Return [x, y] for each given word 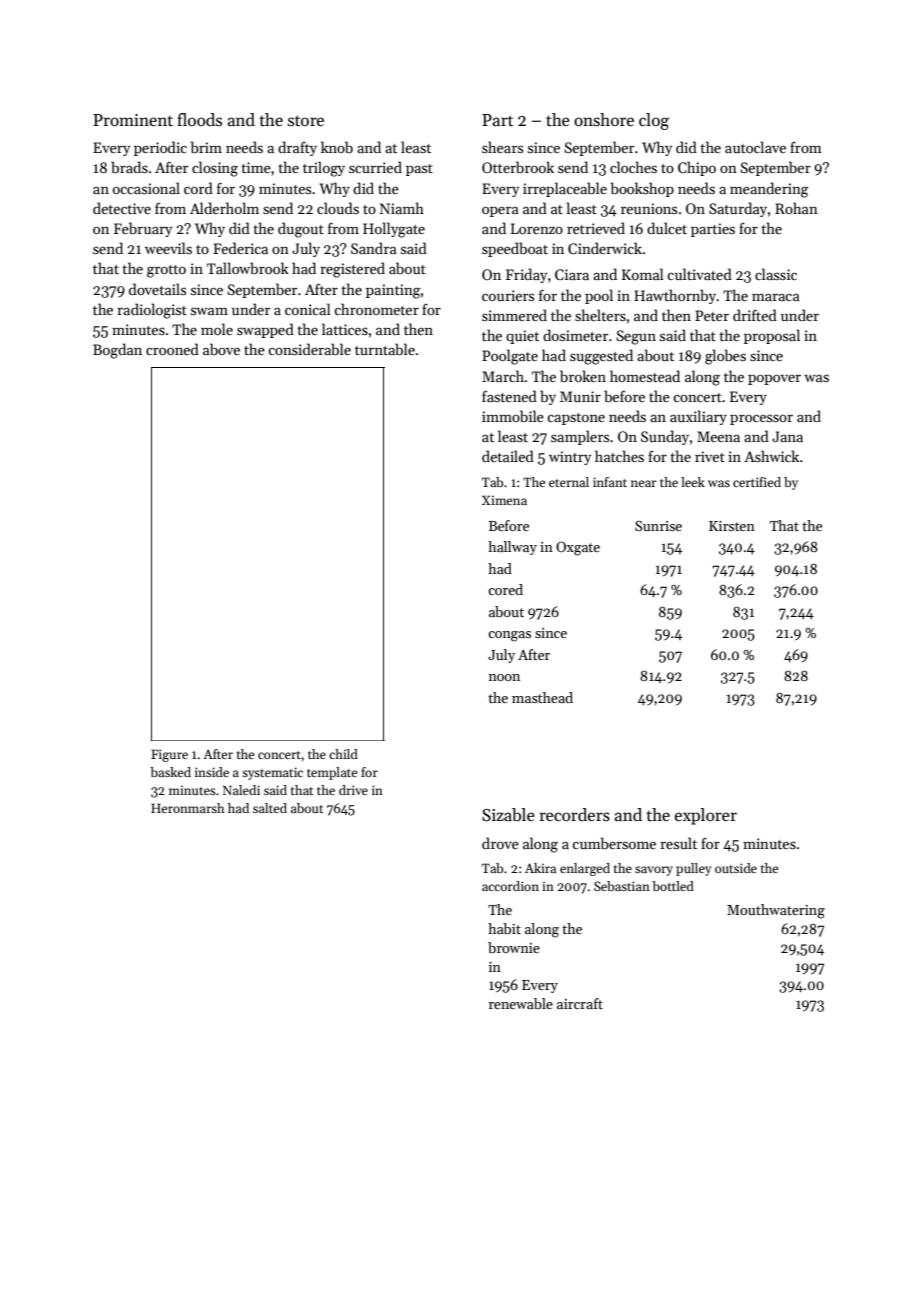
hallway [512, 548]
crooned [172, 349]
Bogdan [117, 351]
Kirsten [732, 526]
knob [337, 147]
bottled [673, 886]
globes [725, 357]
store [306, 121]
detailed [508, 456]
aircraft [580, 1003]
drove [500, 843]
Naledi [241, 790]
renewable [521, 1003]
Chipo [697, 168]
